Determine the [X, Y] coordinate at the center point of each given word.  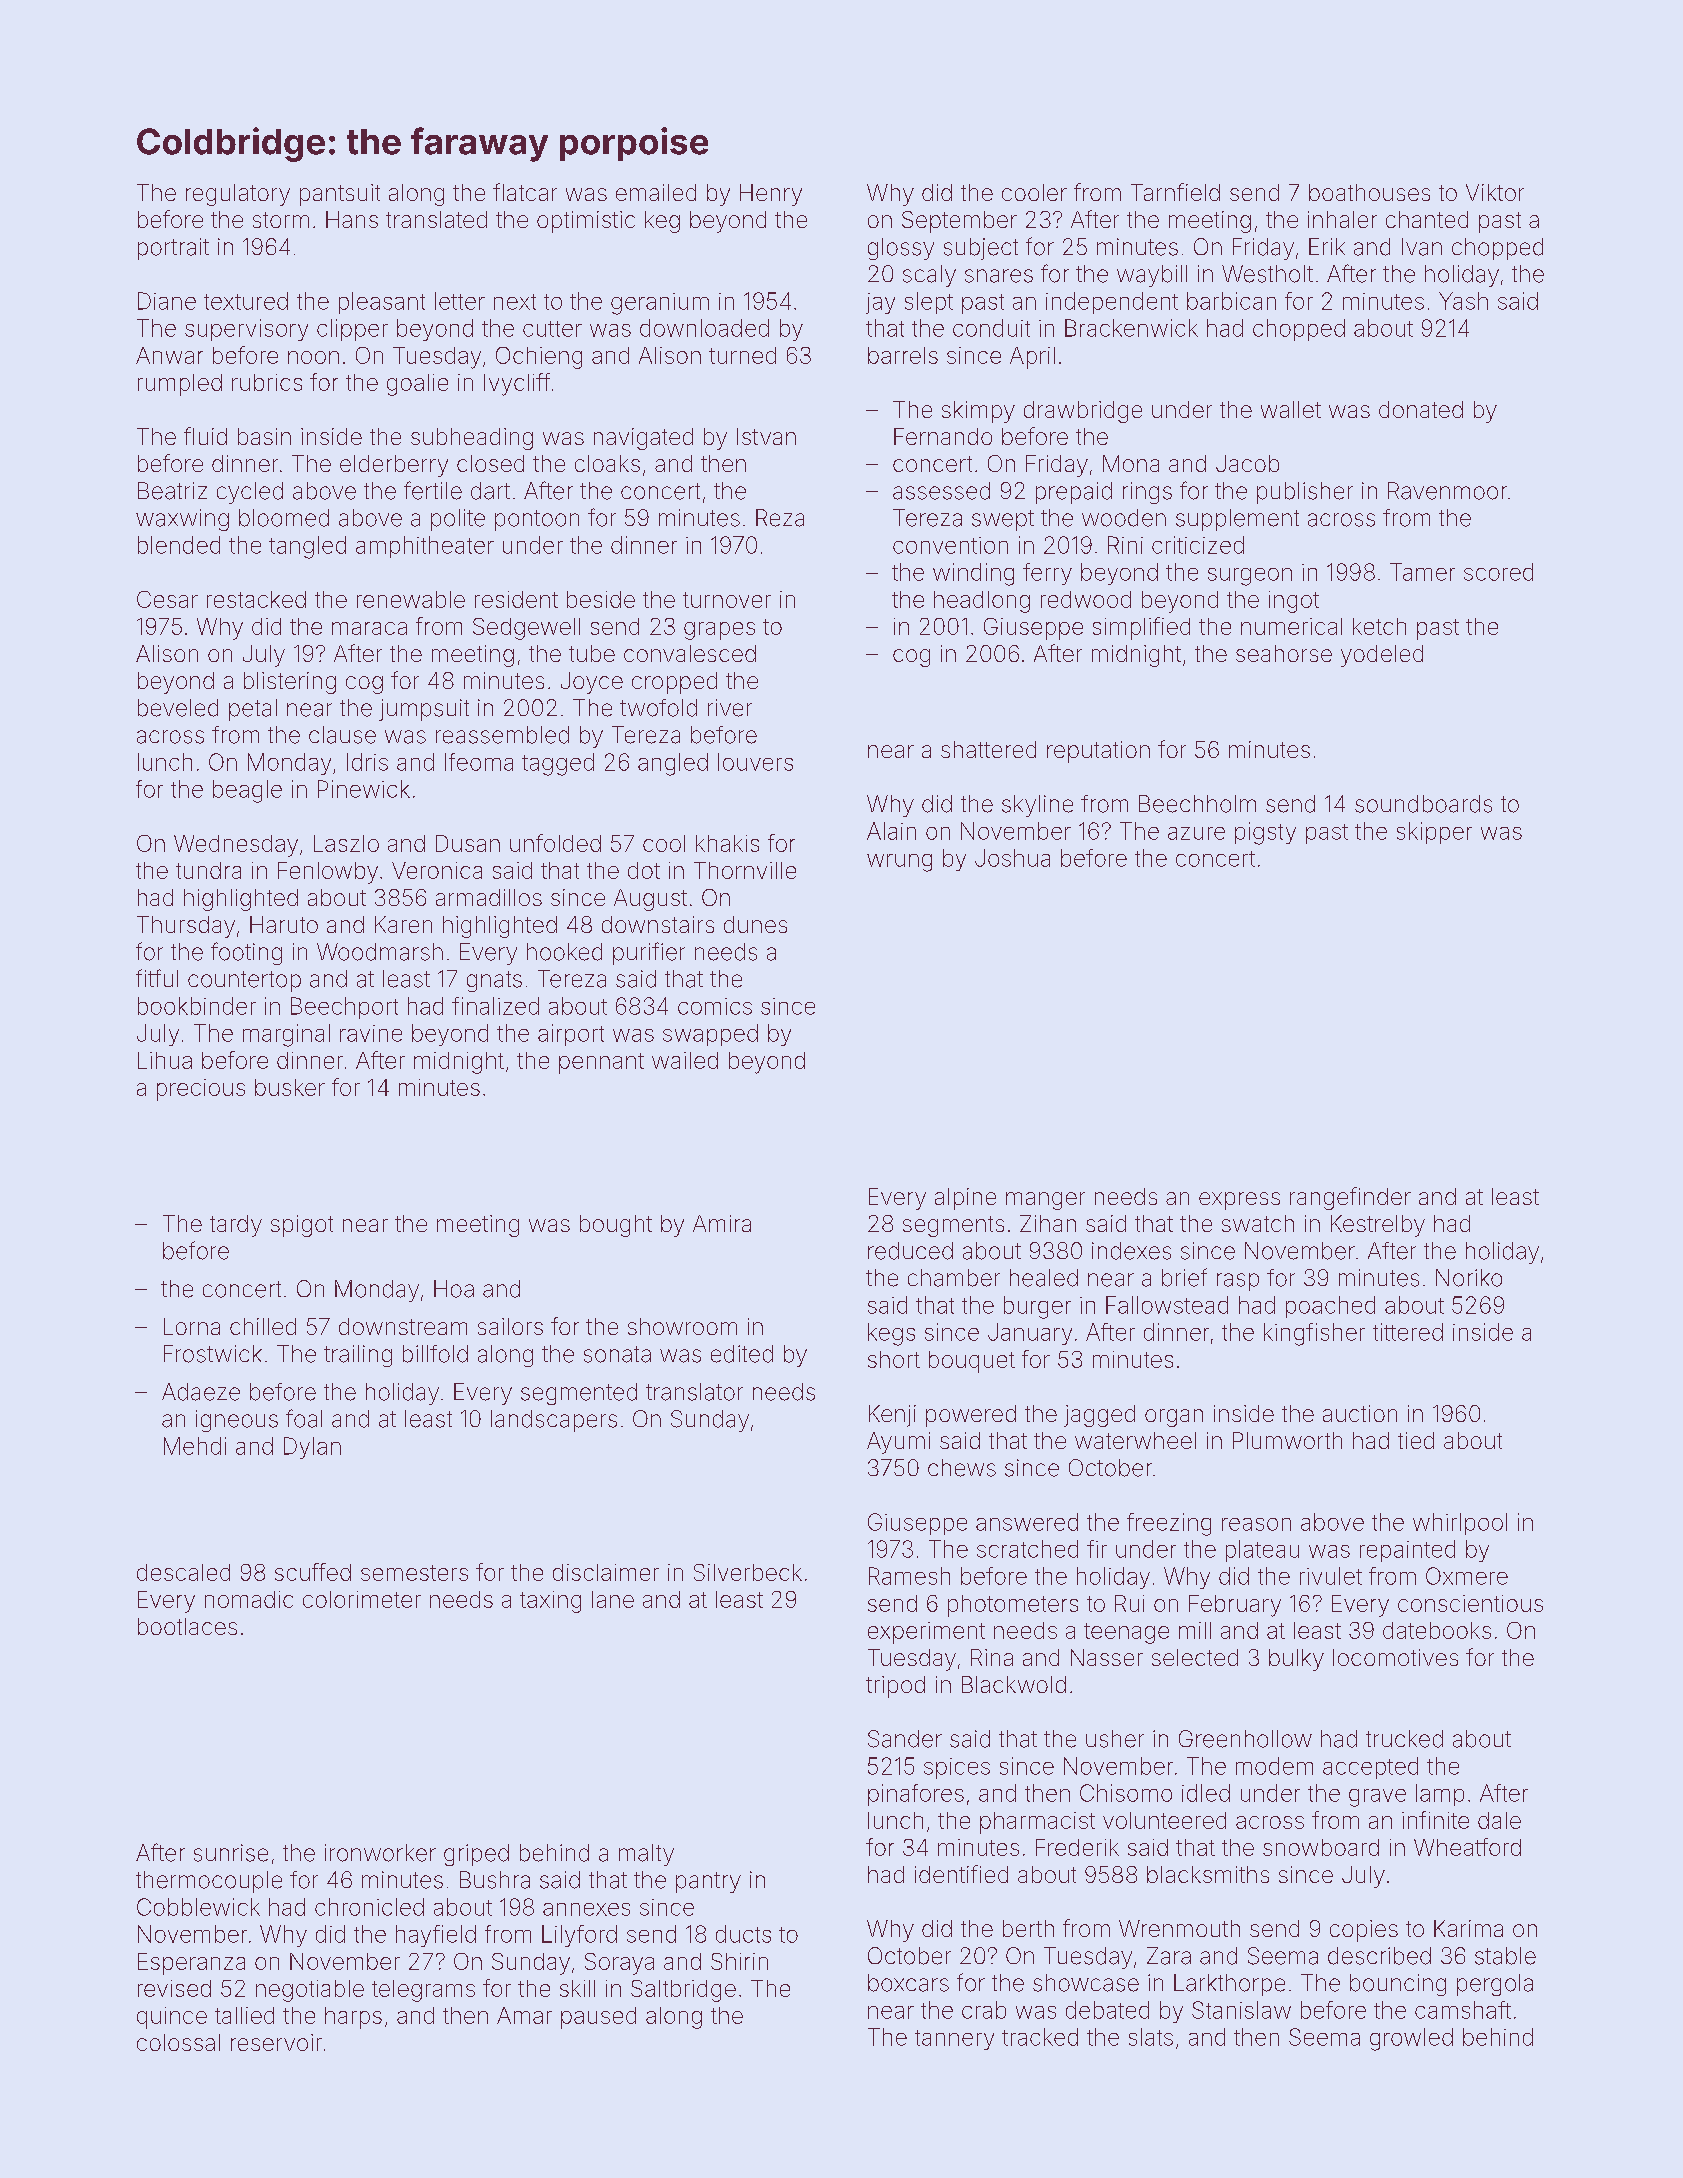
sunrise [231, 1853]
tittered [1408, 1332]
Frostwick [213, 1354]
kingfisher [1314, 1334]
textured [246, 301]
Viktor [1495, 192]
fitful [157, 978]
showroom [682, 1326]
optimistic [586, 222]
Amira [722, 1223]
